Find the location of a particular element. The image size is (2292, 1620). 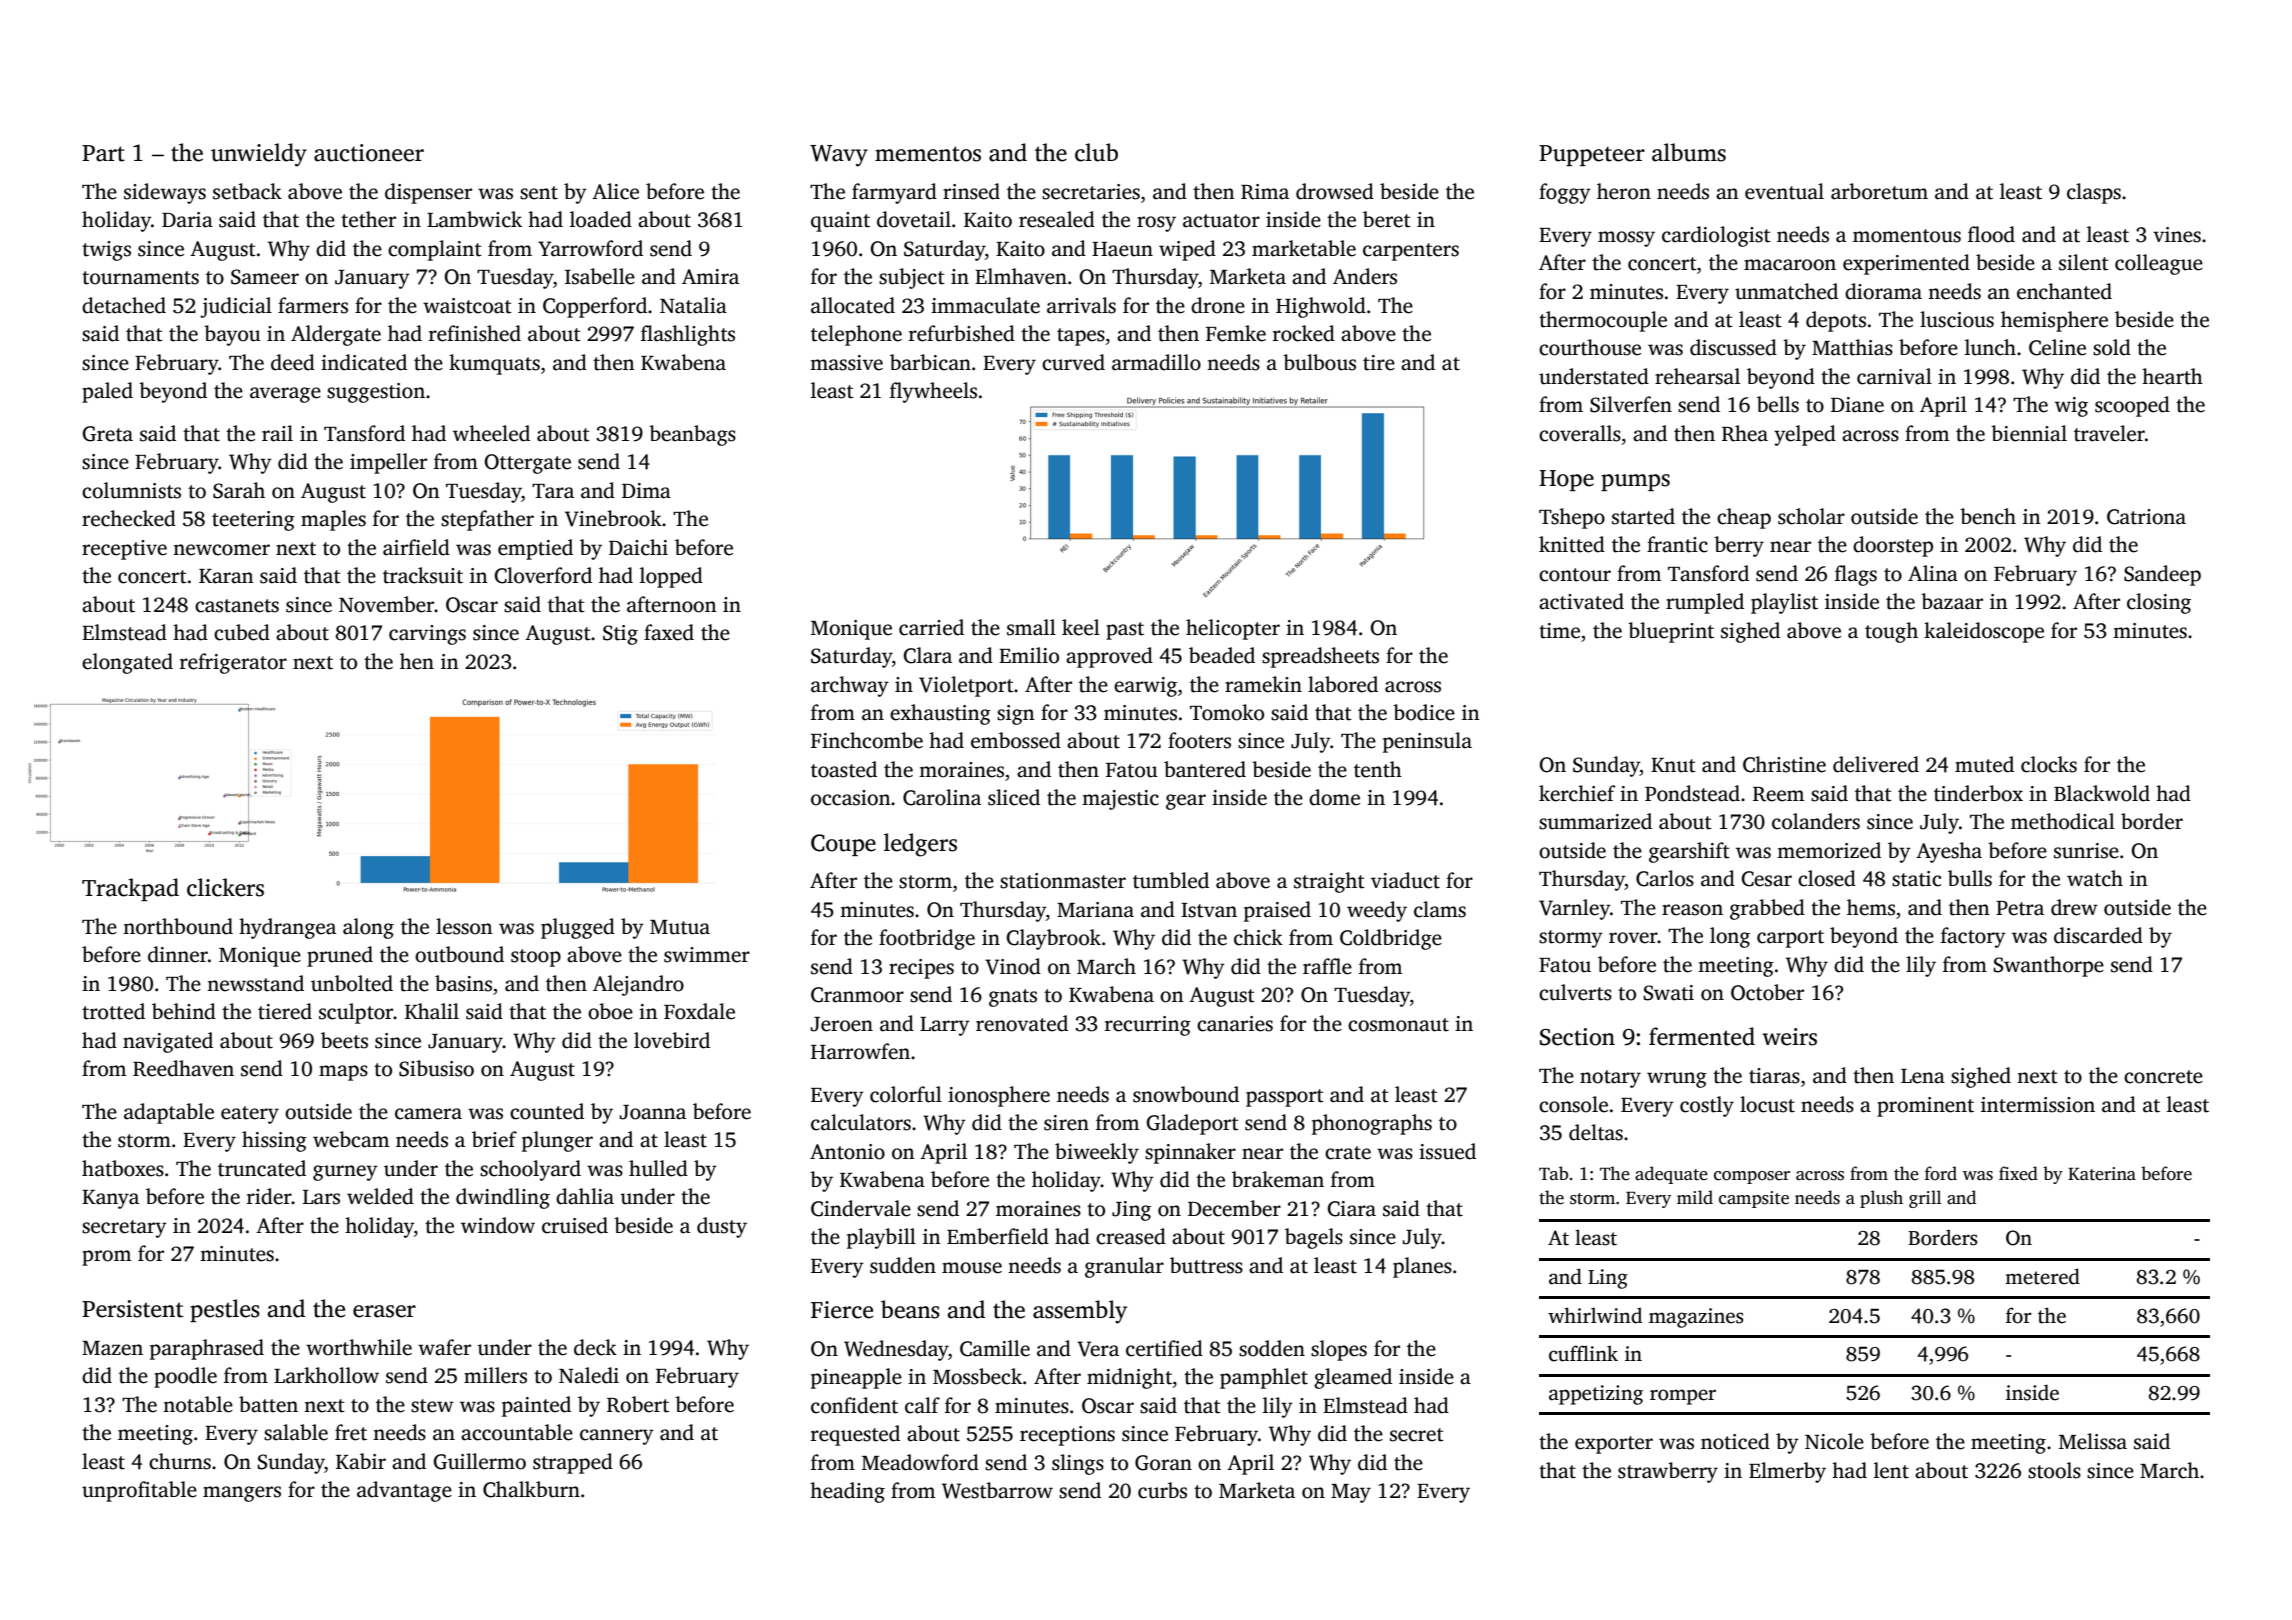

carvings is located at coordinates (427, 635).
